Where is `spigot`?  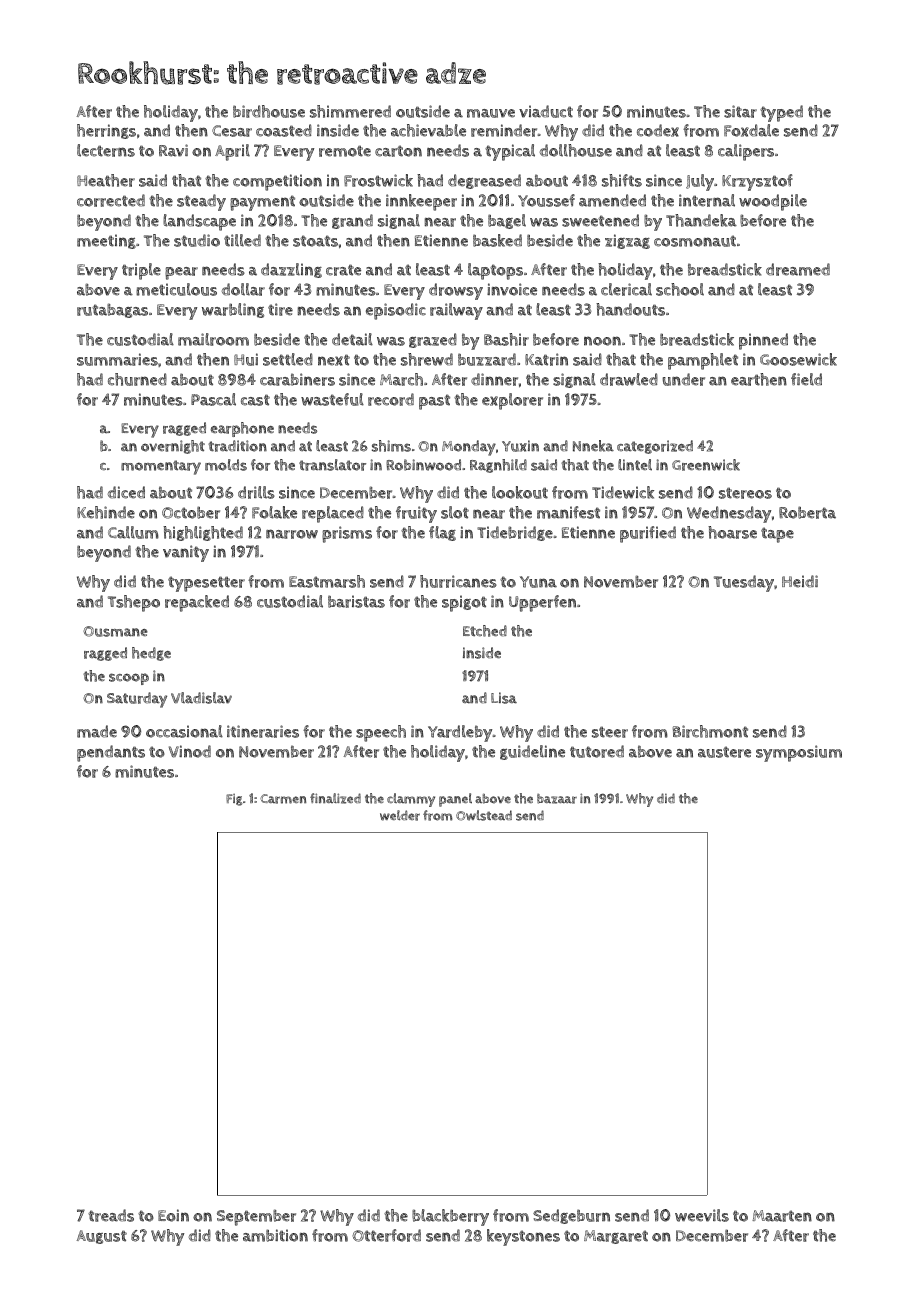 spigot is located at coordinates (464, 603).
